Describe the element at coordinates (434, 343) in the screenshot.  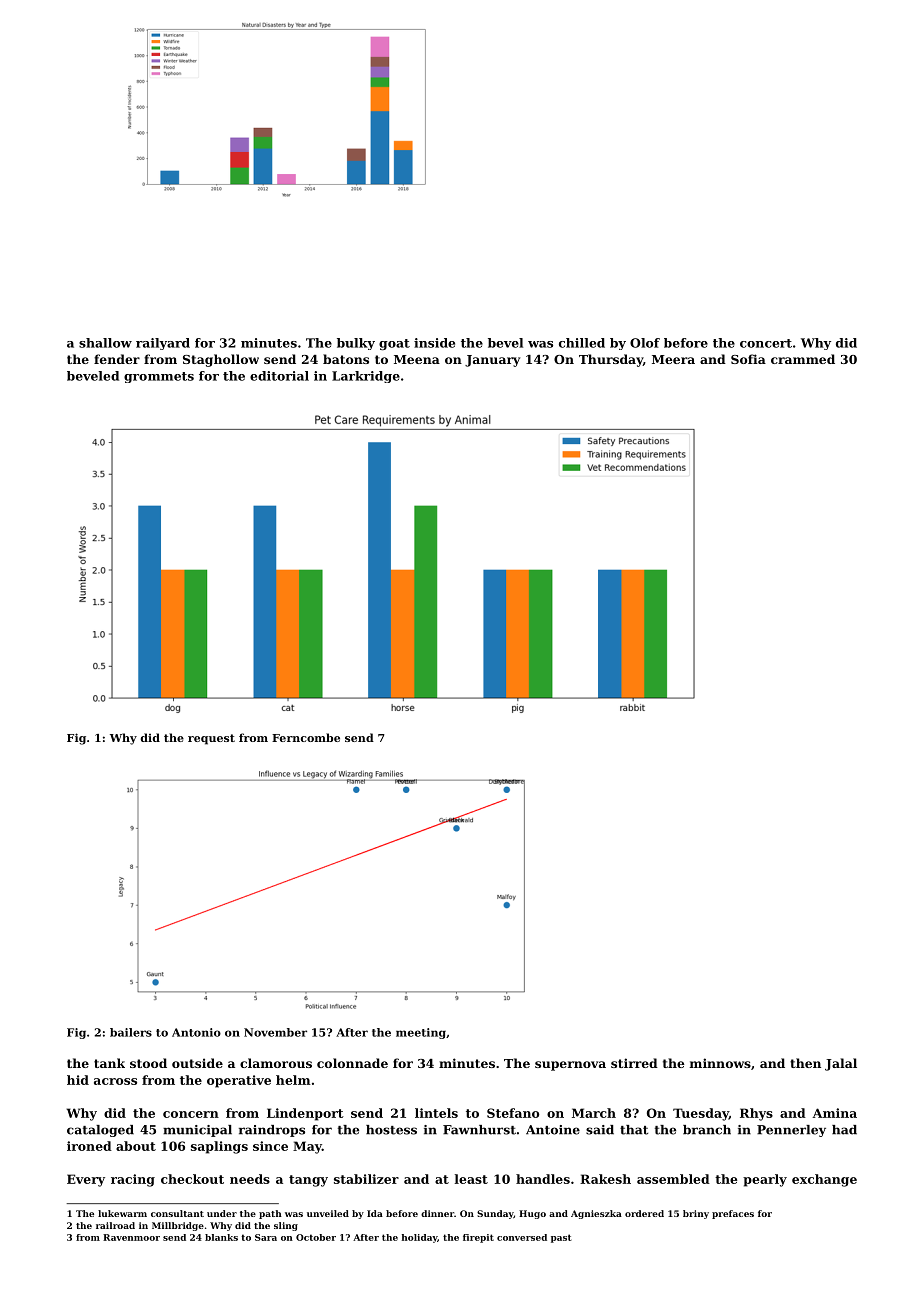
I see `inside` at that location.
